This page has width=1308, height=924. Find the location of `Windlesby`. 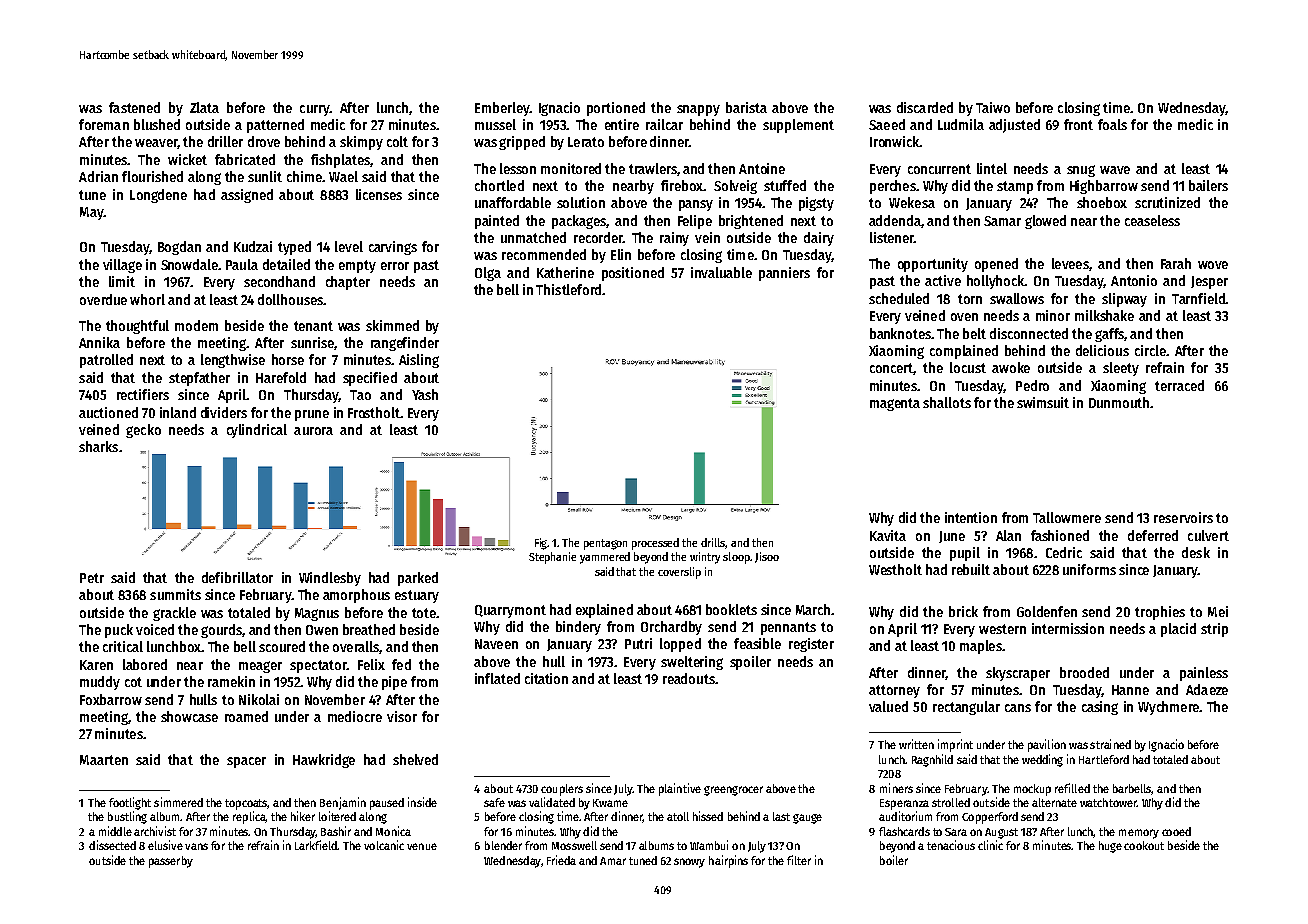

Windlesby is located at coordinates (330, 579).
